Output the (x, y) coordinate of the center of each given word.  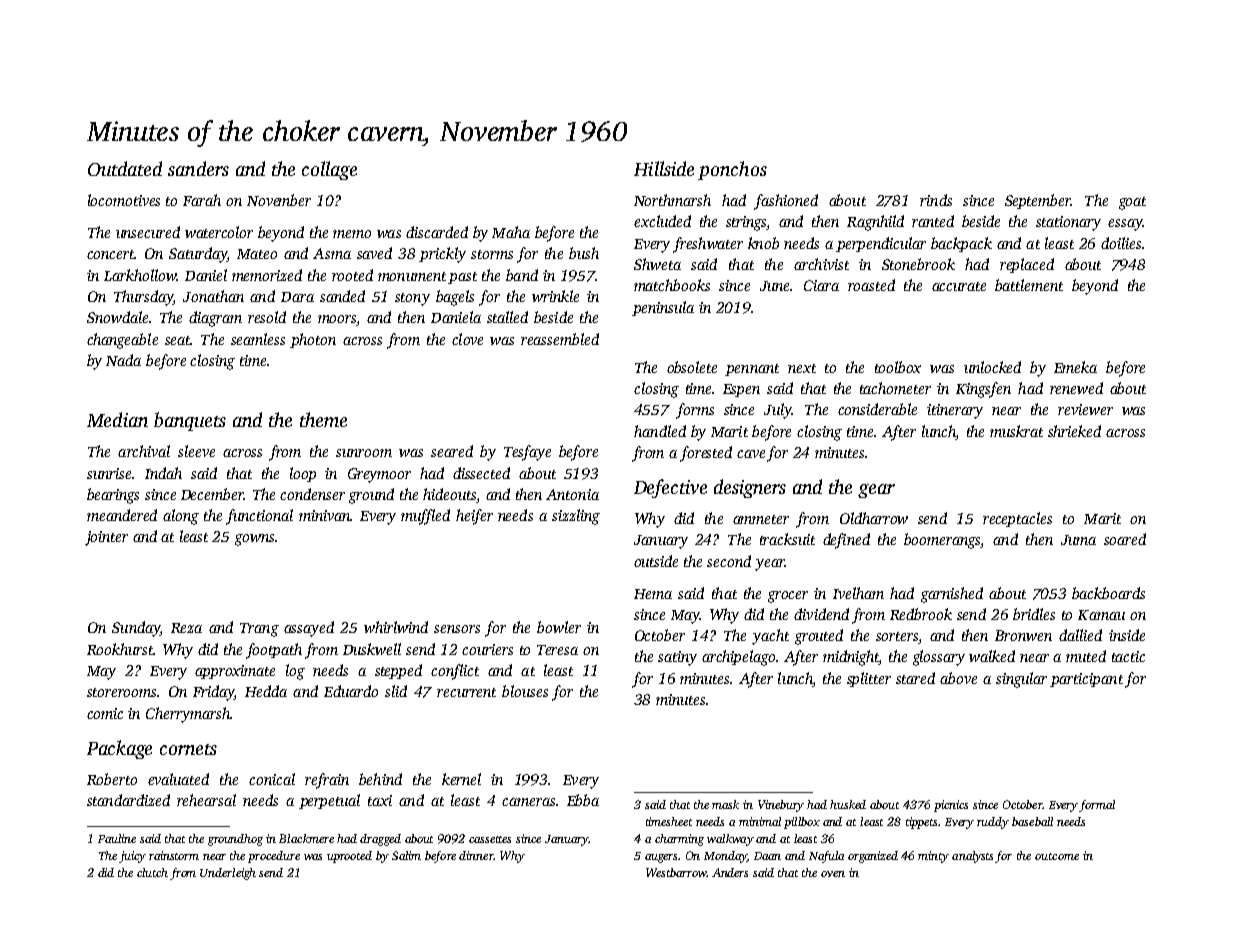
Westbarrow (676, 872)
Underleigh (228, 874)
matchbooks (672, 285)
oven (833, 874)
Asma (332, 253)
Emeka (1075, 367)
